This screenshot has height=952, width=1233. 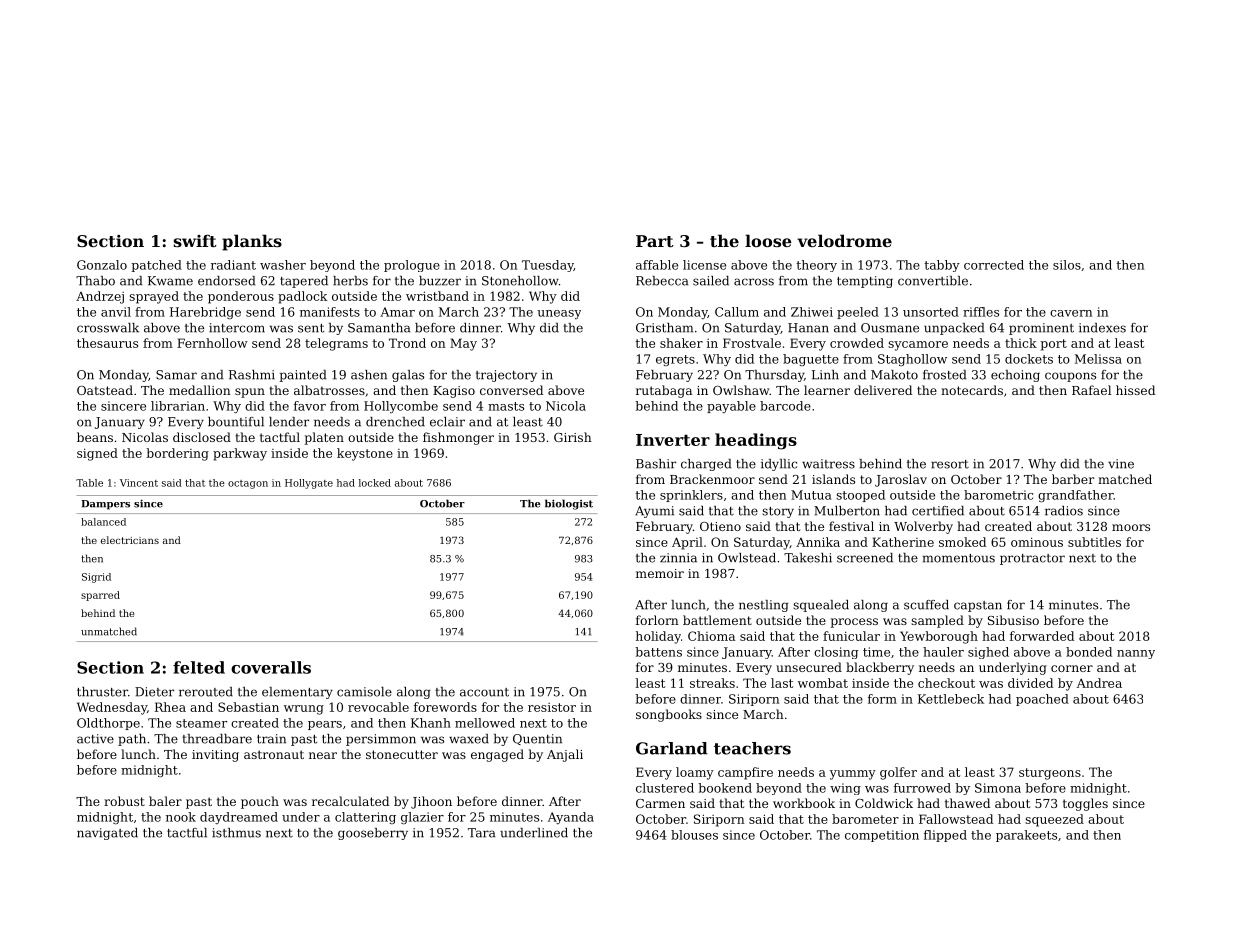 What do you see at coordinates (1094, 542) in the screenshot?
I see `subtitles` at bounding box center [1094, 542].
